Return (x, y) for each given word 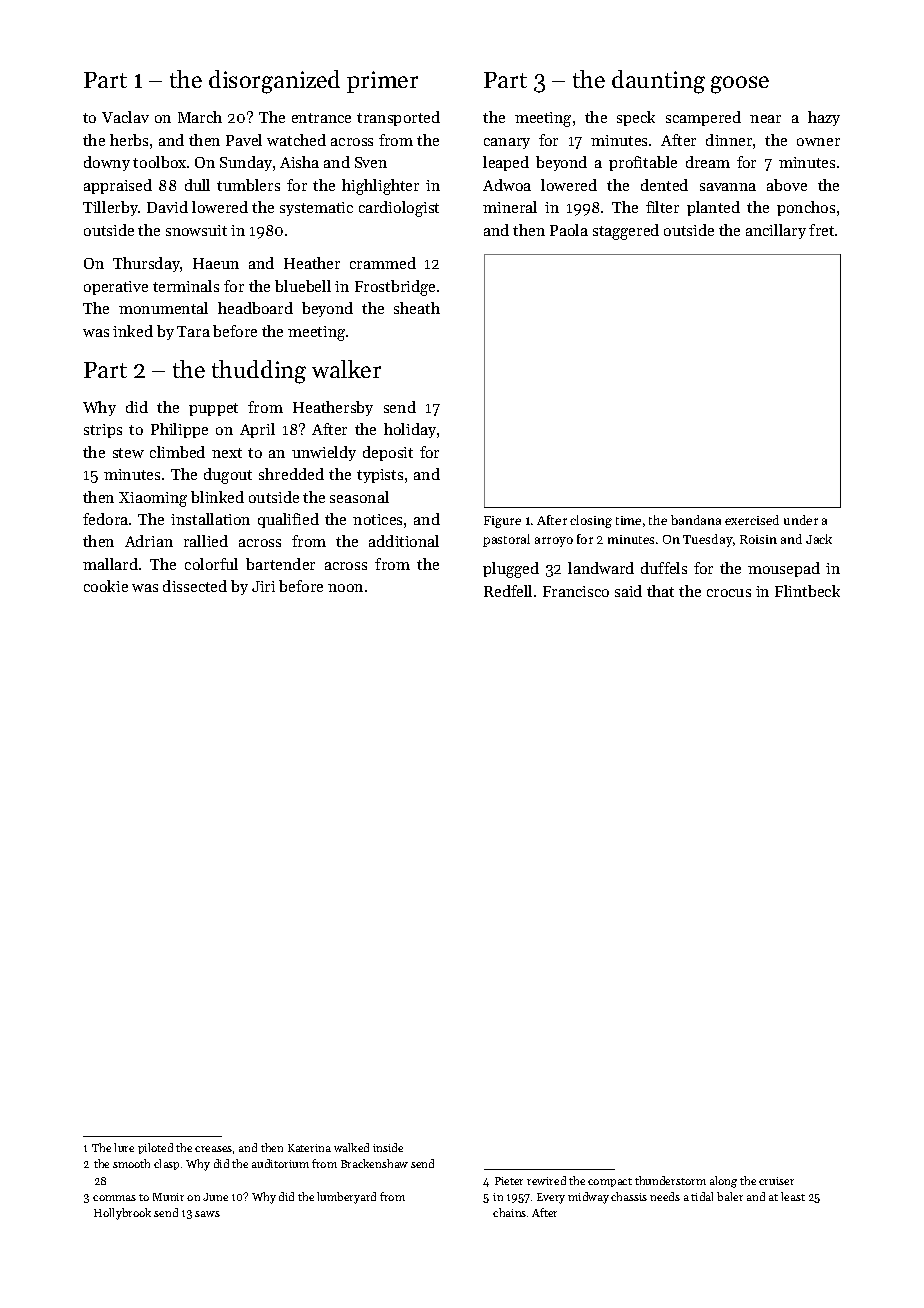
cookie (106, 586)
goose (740, 85)
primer (382, 82)
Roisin (758, 539)
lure (124, 1147)
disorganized (274, 82)
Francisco (576, 591)
